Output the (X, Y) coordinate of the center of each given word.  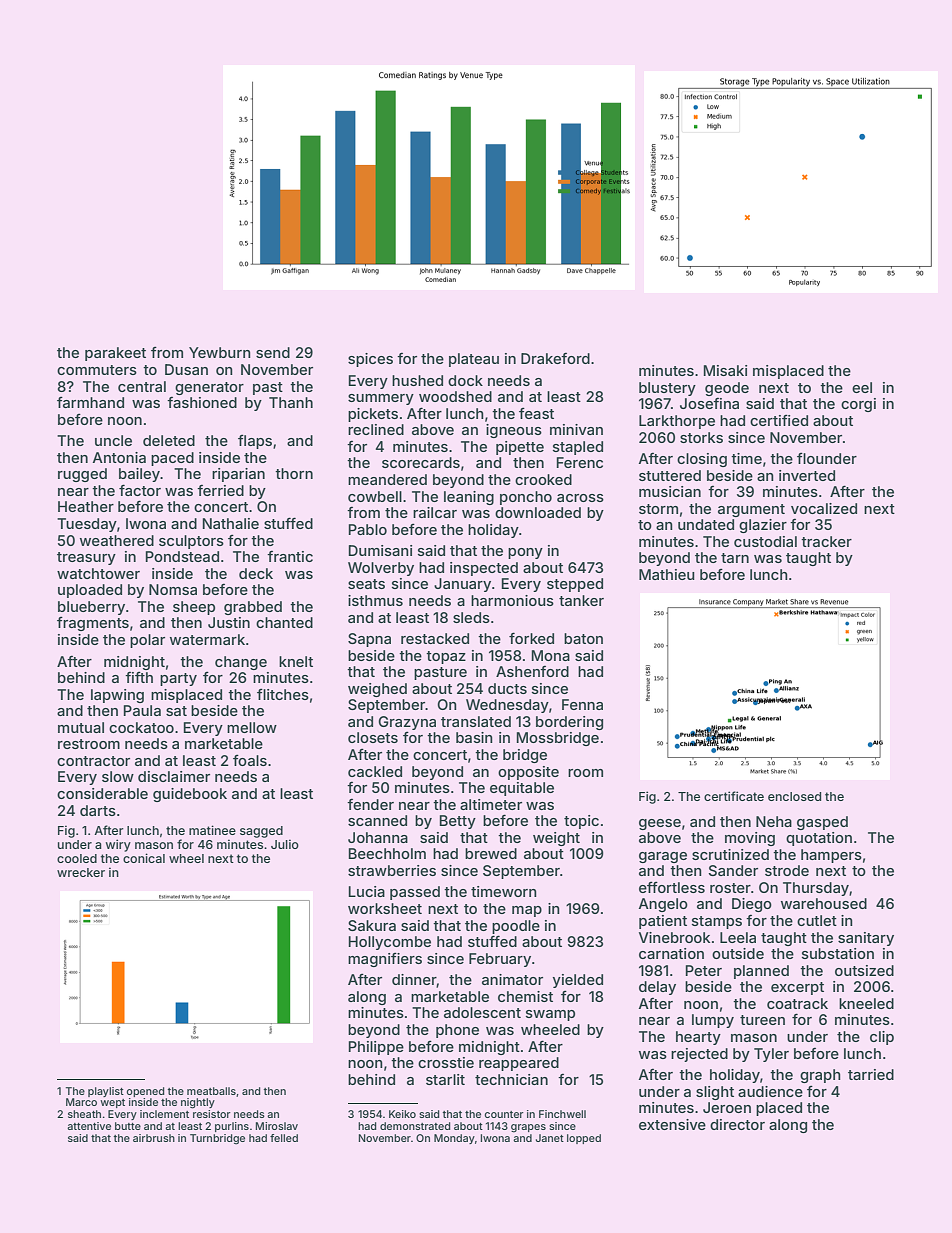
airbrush (154, 1138)
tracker (826, 541)
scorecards (421, 462)
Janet (550, 1138)
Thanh (291, 402)
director (737, 1124)
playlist (106, 1092)
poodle (516, 927)
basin (474, 737)
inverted (807, 475)
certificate (734, 796)
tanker (581, 600)
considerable (102, 793)
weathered (117, 540)
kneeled (866, 1003)
